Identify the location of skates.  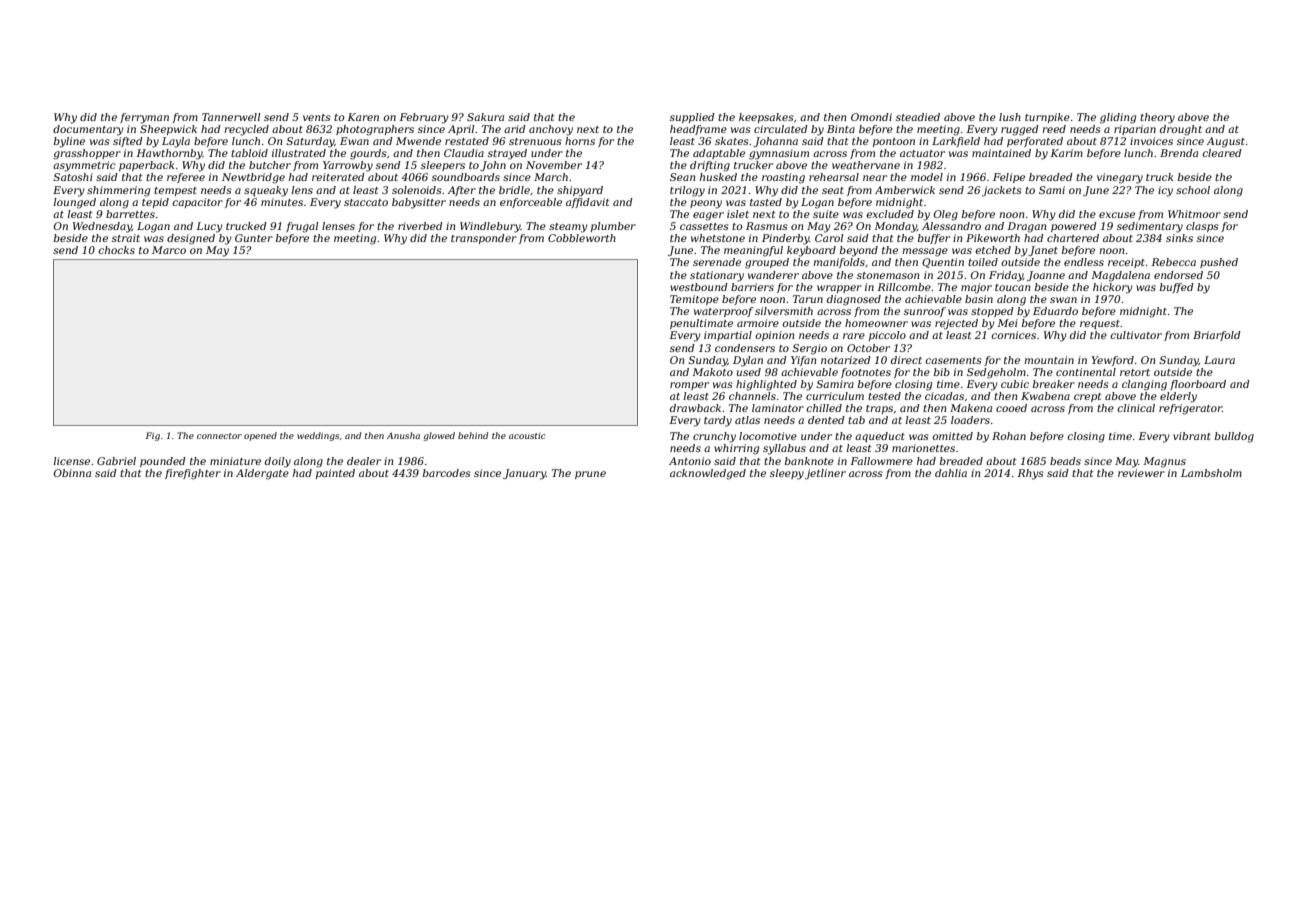
(732, 141).
